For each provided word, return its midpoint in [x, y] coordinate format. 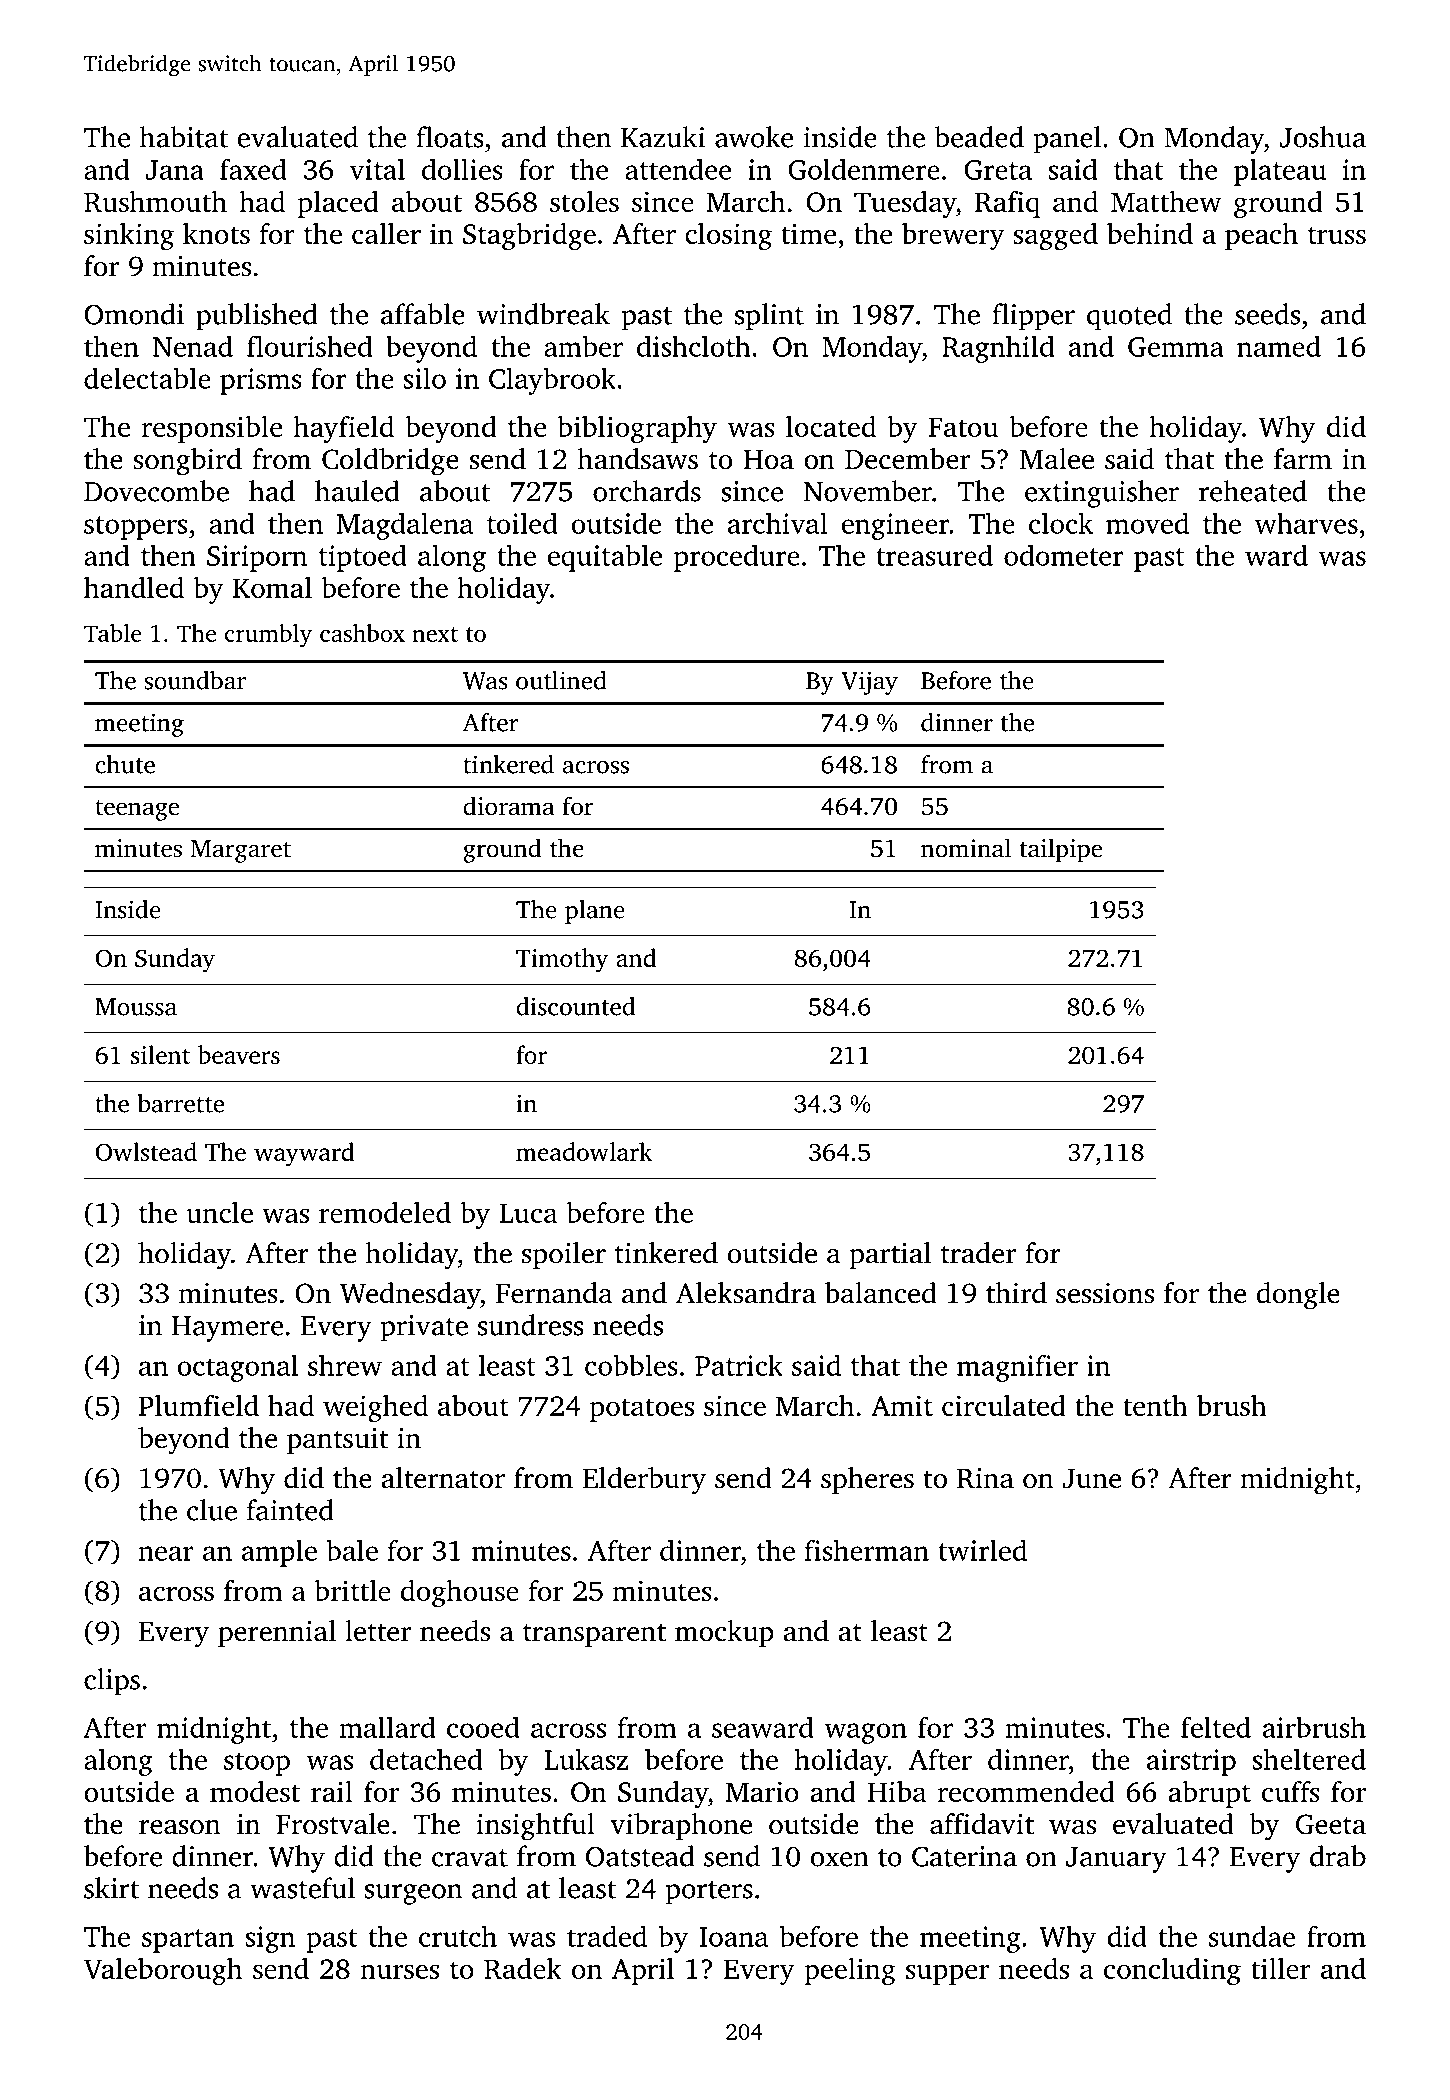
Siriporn [257, 558]
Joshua [1322, 137]
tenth [1155, 1405]
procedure [737, 558]
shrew [345, 1365]
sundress [531, 1325]
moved [1147, 523]
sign [270, 1939]
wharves [1306, 523]
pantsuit [337, 1441]
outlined [561, 680]
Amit [902, 1405]
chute [125, 764]
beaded [979, 137]
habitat [184, 137]
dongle [1298, 1296]
